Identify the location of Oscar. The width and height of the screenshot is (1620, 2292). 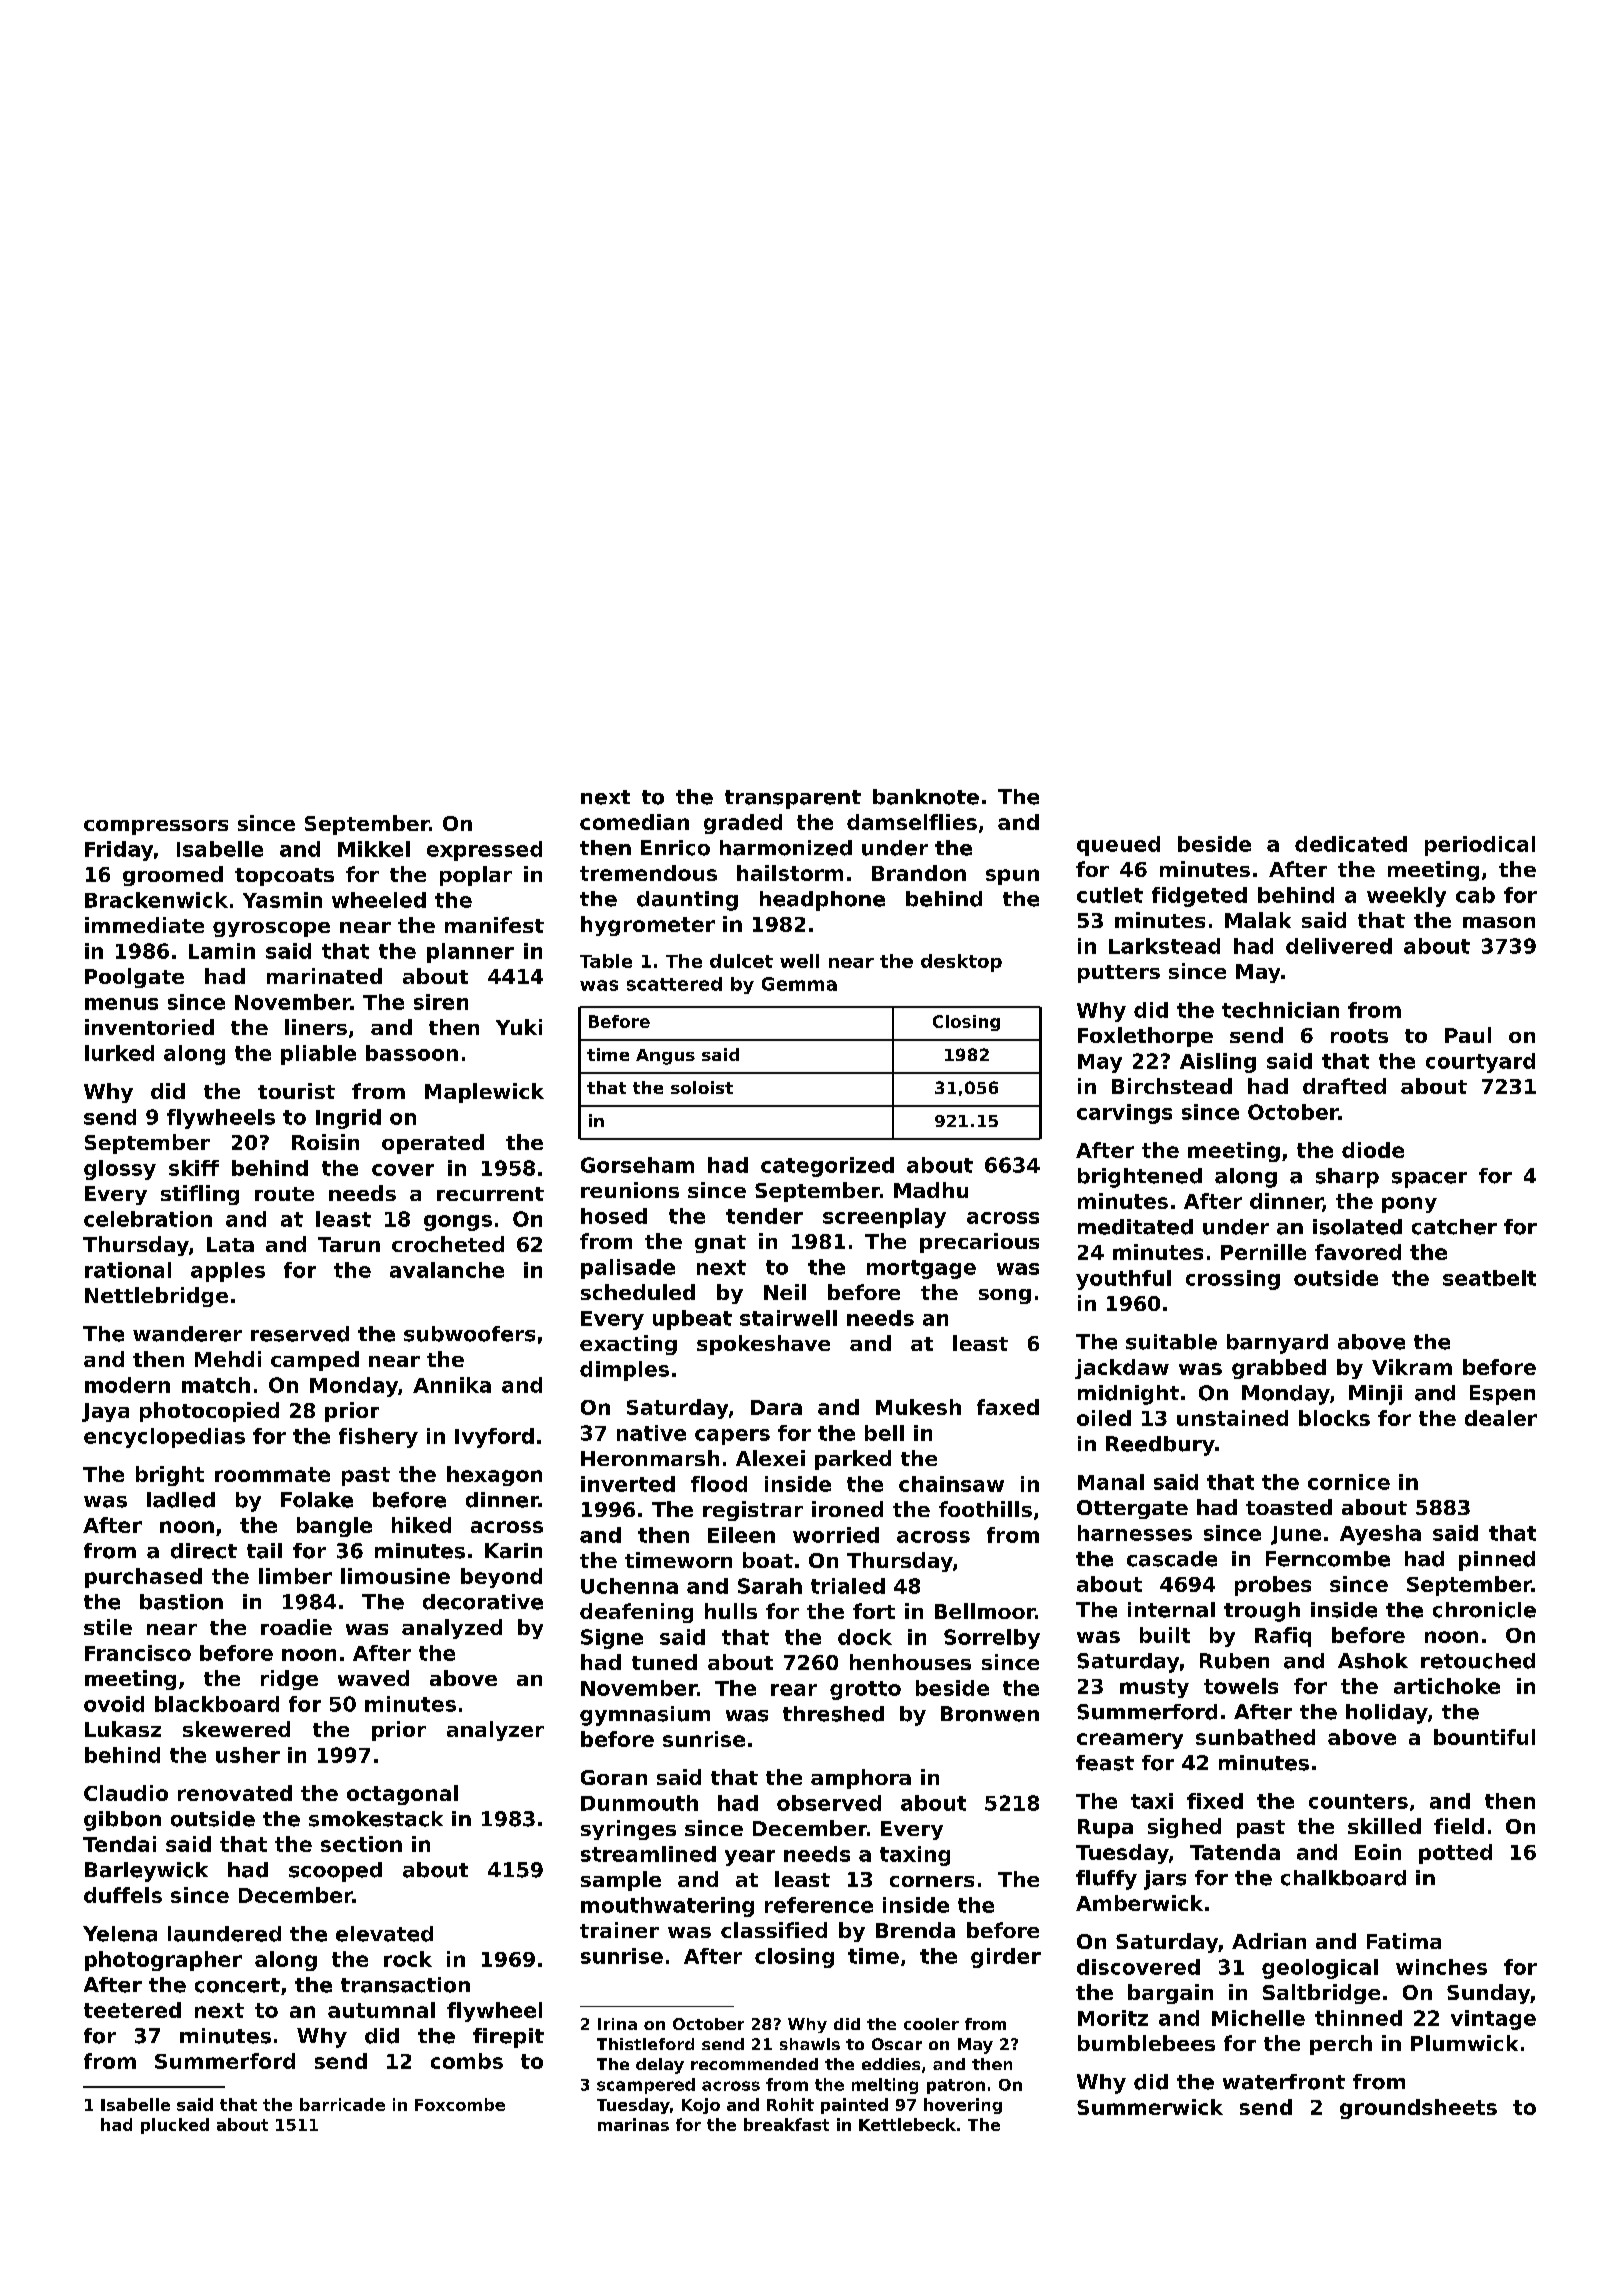
(897, 2044).
